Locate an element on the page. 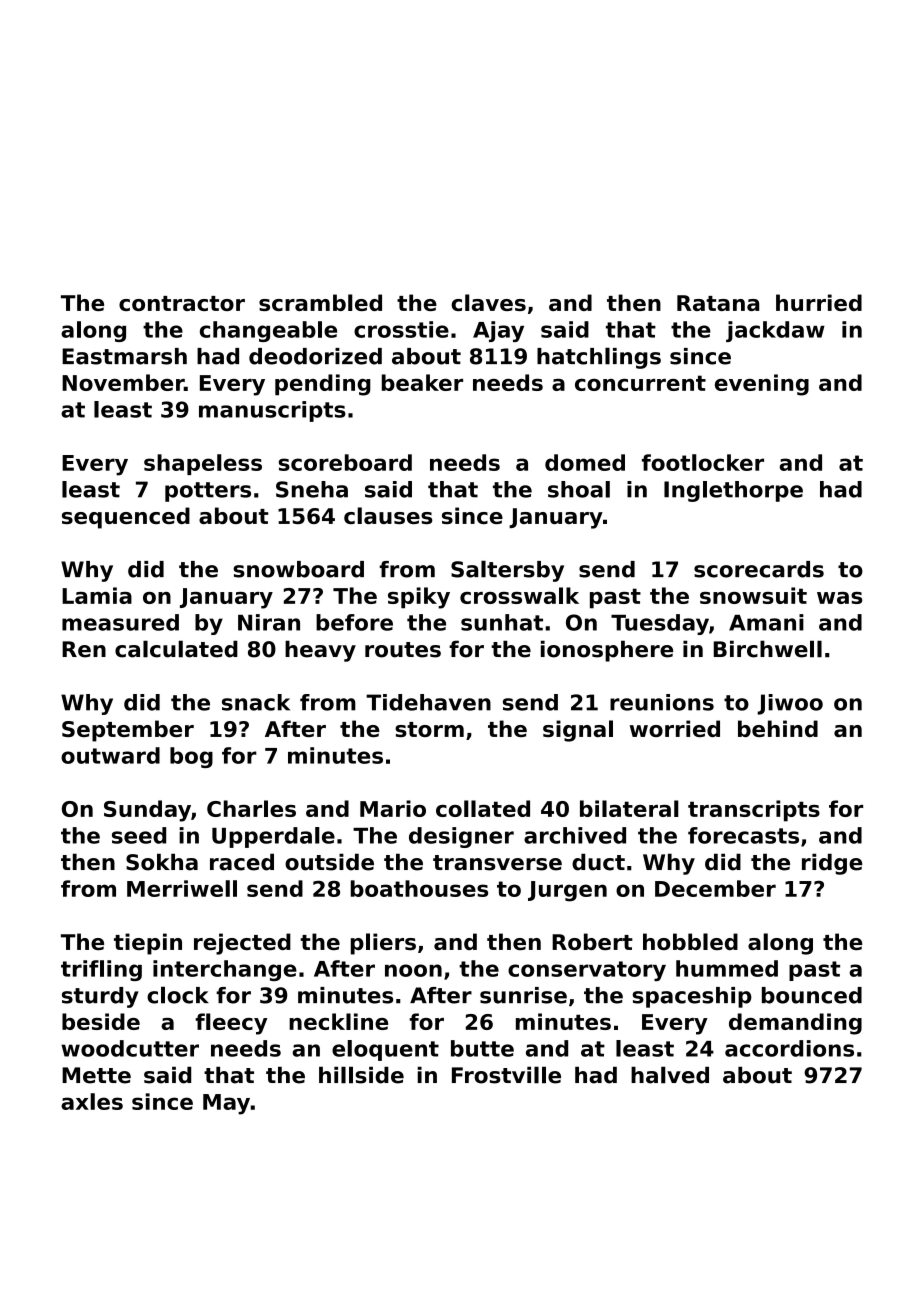 Image resolution: width=924 pixels, height=1311 pixels. seed is located at coordinates (139, 835).
